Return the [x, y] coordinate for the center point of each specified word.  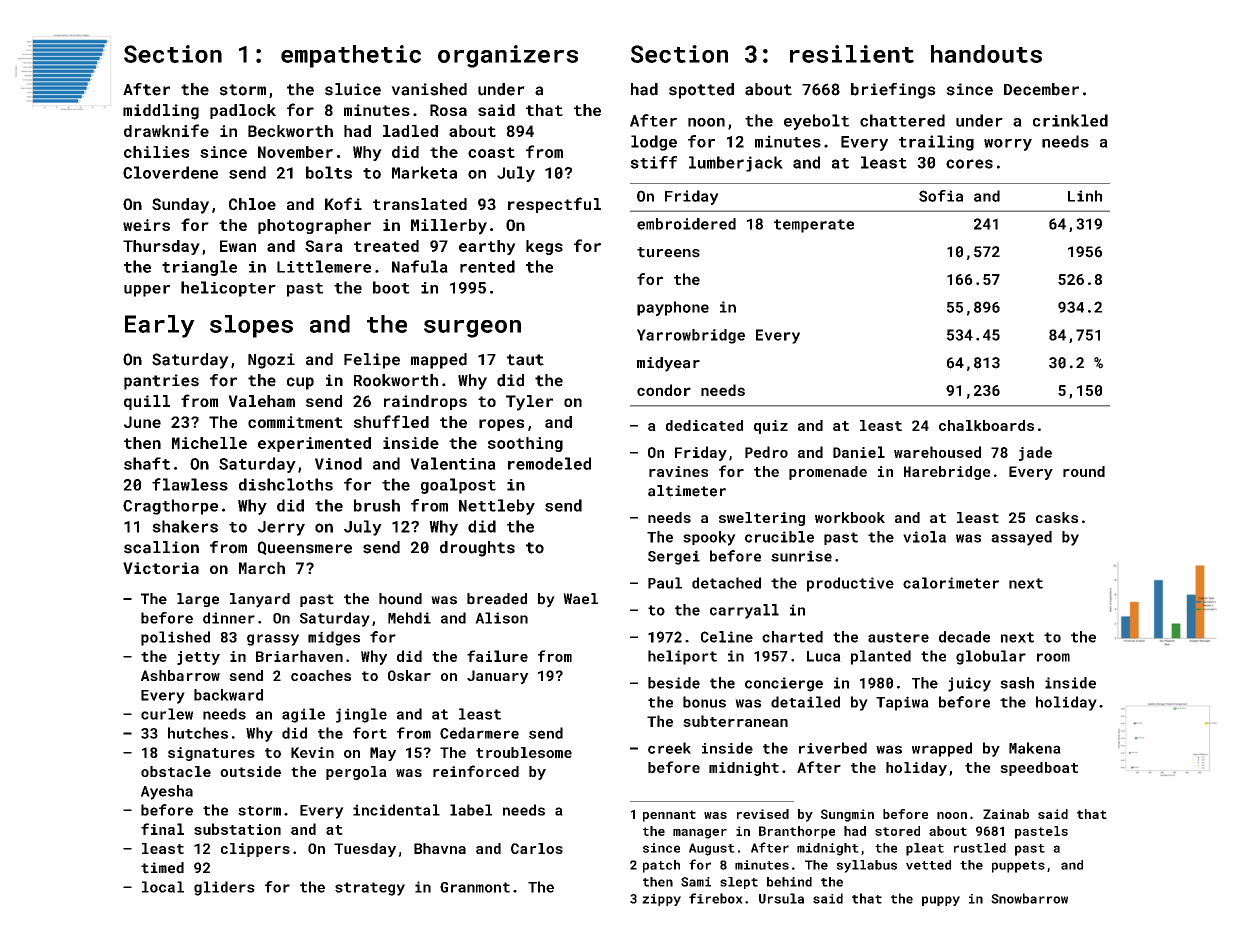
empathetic [351, 56]
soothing [525, 444]
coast [491, 152]
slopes [251, 326]
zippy [661, 900]
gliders [224, 888]
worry [1008, 145]
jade [1035, 453]
